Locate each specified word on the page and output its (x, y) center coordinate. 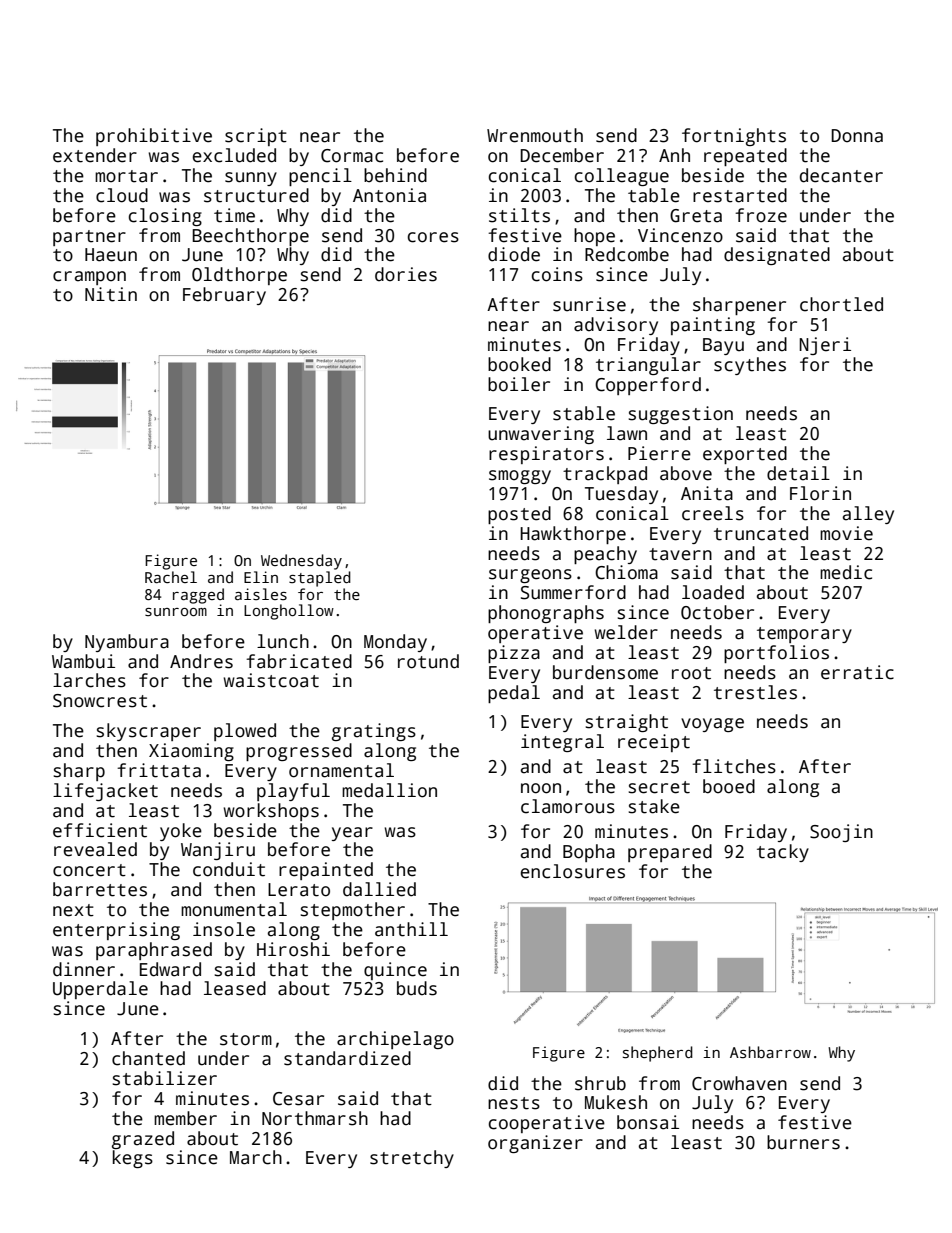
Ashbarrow (770, 1052)
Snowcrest (100, 701)
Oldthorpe (239, 276)
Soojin (841, 833)
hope (594, 237)
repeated (745, 157)
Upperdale (100, 990)
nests (514, 1103)
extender (95, 155)
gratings (374, 732)
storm (246, 1039)
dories (406, 274)
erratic (857, 672)
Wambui (83, 661)
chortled (841, 304)
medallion (389, 790)
